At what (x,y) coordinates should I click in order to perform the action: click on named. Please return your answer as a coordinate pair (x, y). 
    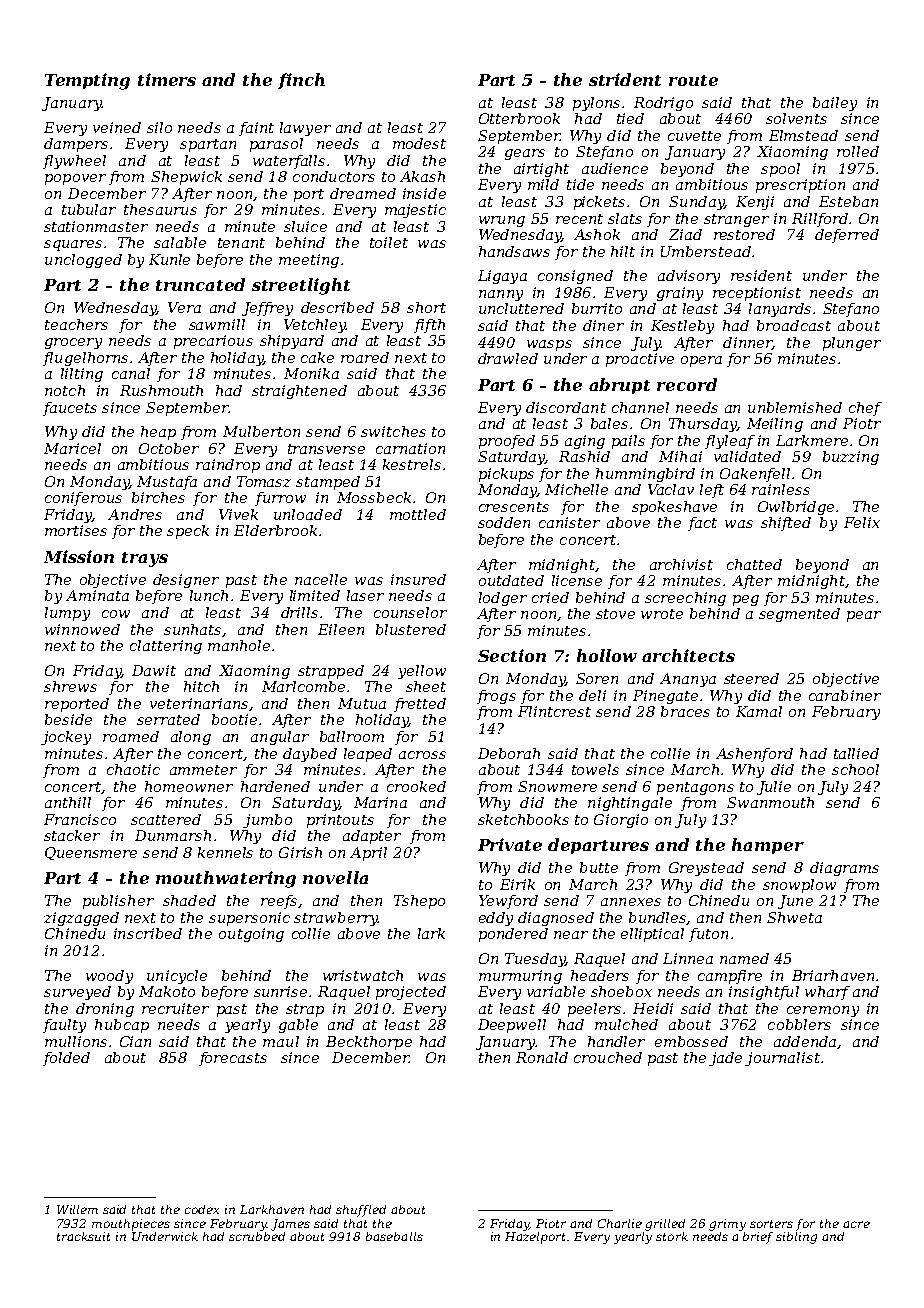
    Looking at the image, I should click on (744, 958).
